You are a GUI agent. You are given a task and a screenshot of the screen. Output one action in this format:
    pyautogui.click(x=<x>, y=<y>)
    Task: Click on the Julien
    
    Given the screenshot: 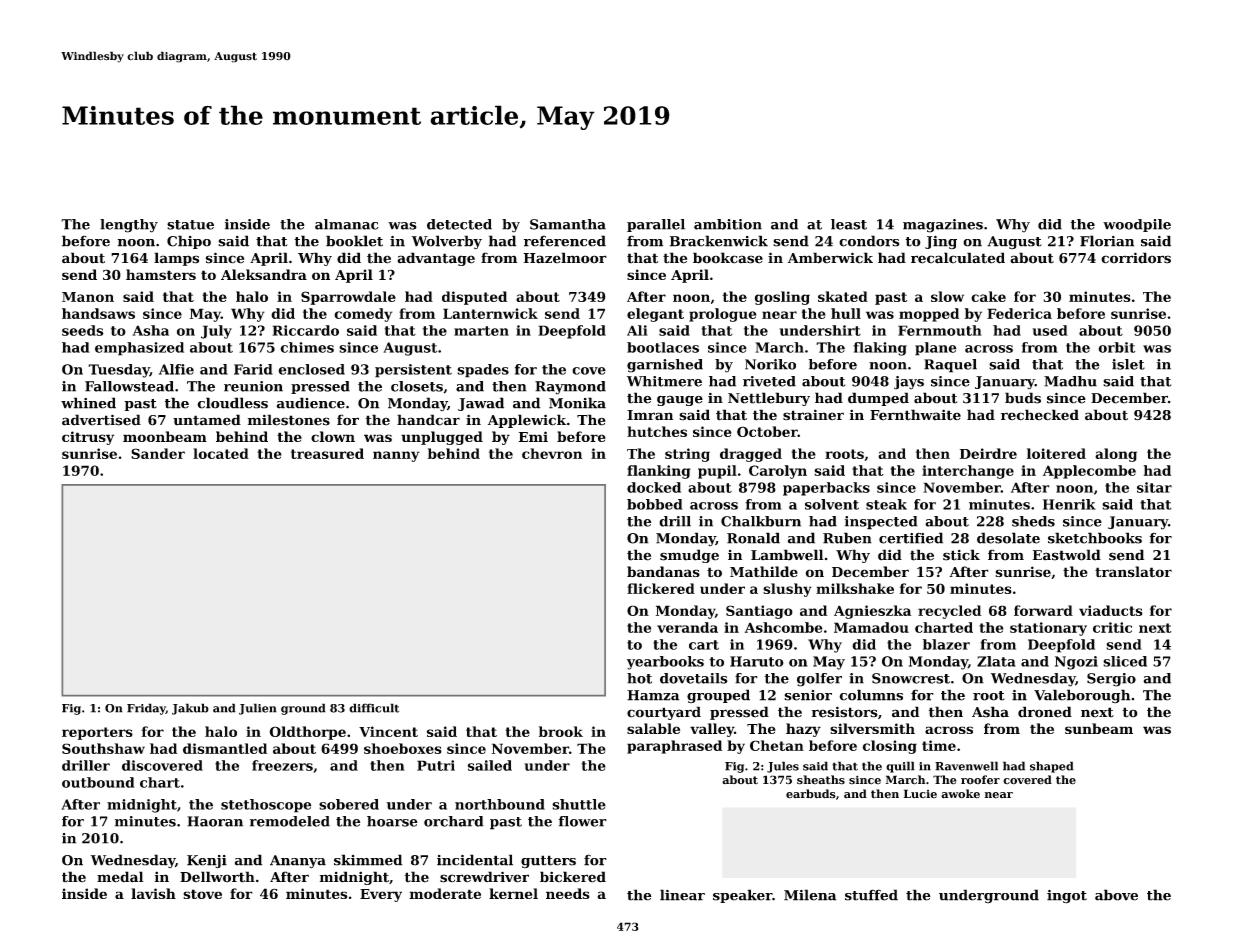 What is the action you would take?
    pyautogui.click(x=258, y=709)
